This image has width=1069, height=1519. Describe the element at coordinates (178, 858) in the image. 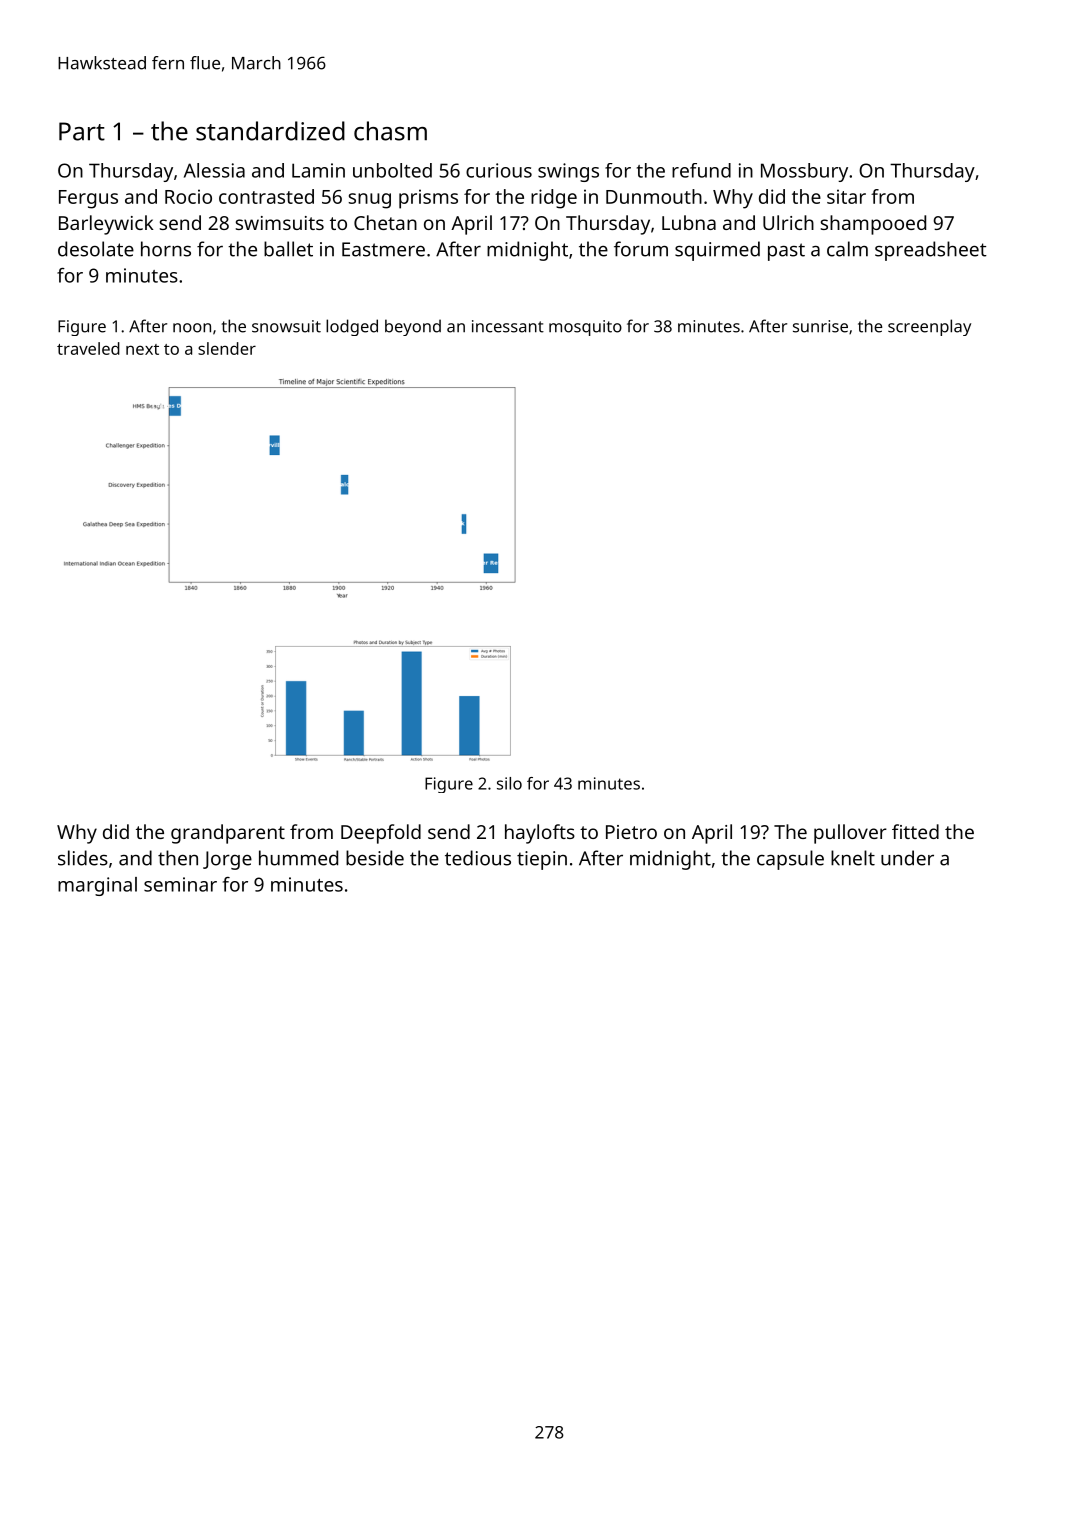

I see `then` at that location.
